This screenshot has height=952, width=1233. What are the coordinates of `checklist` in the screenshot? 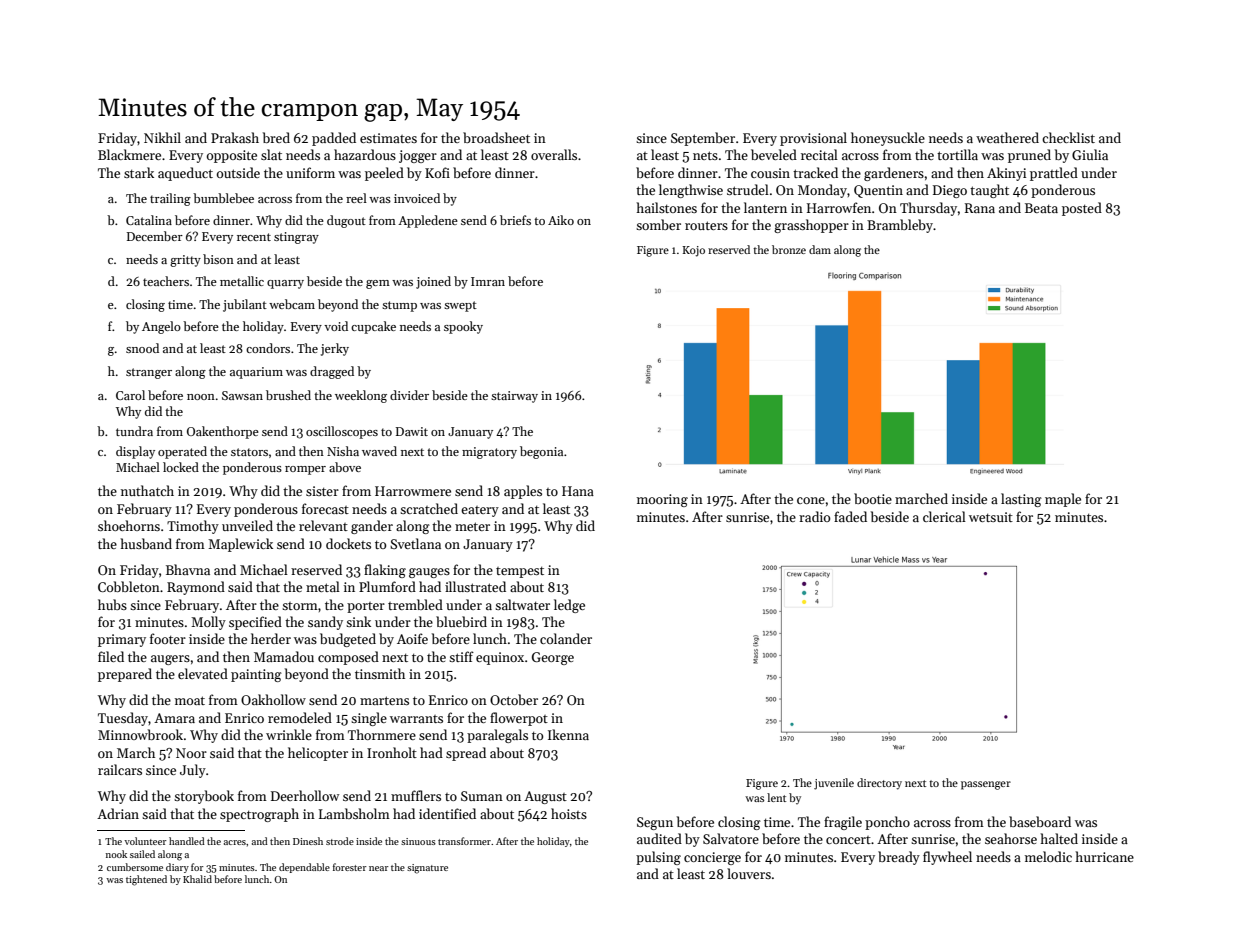 It's located at (1068, 137).
